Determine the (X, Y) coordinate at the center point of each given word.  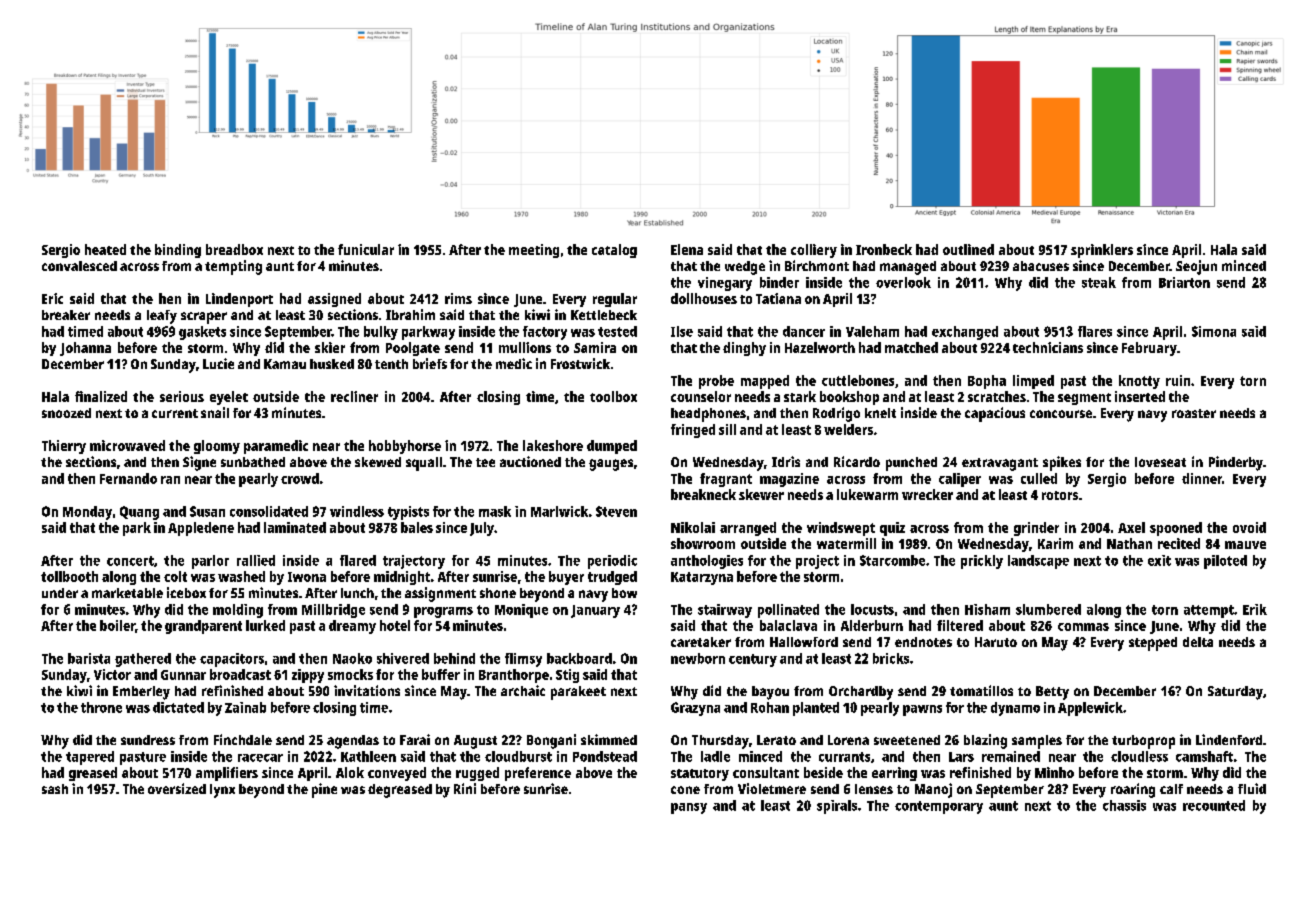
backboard (579, 658)
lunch (357, 593)
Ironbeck (884, 249)
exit (1159, 560)
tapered (90, 758)
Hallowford (804, 642)
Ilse (682, 331)
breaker (66, 315)
